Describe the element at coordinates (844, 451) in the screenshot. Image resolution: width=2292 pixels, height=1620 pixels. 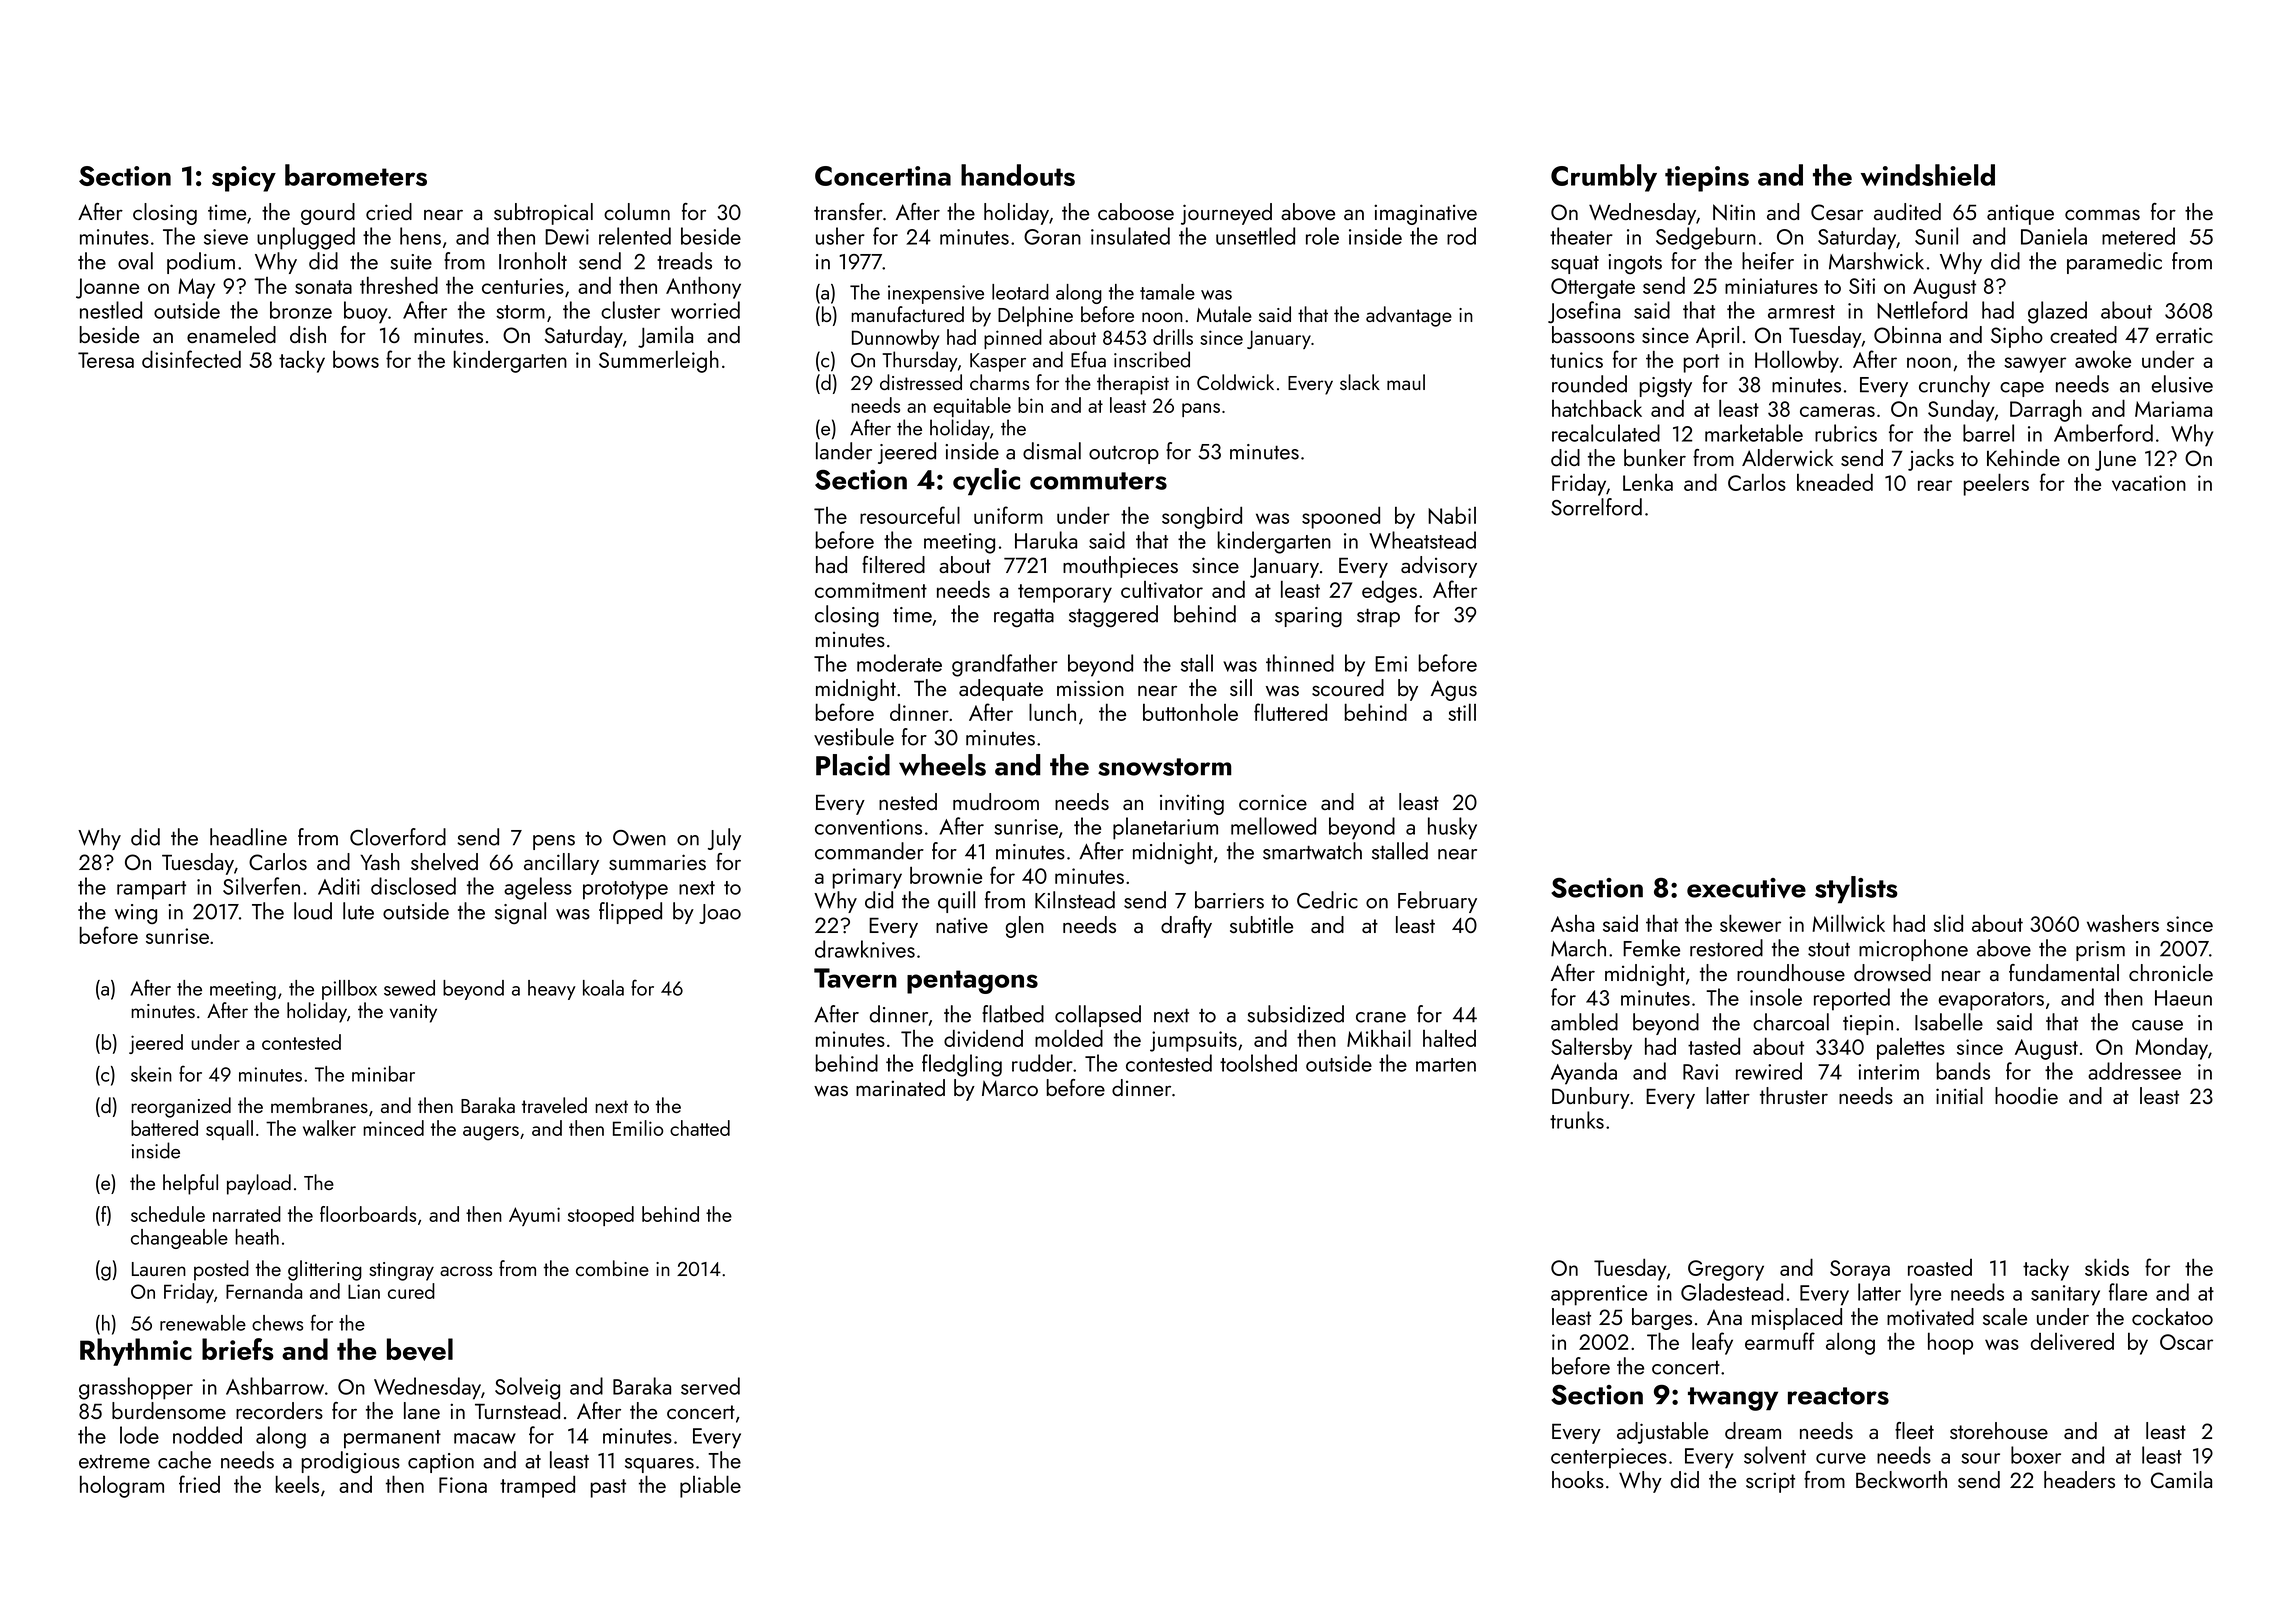
I see `lander` at that location.
